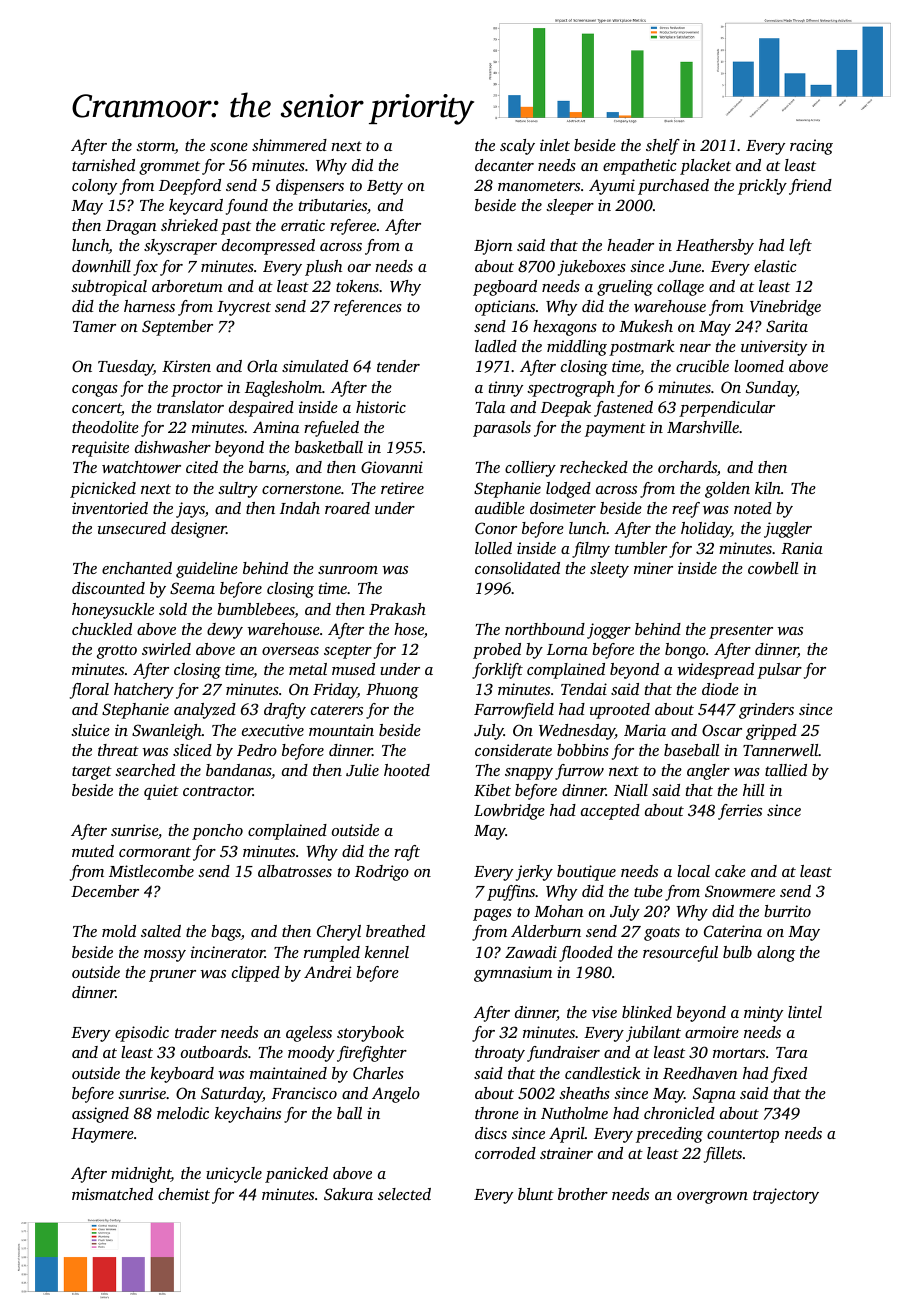 This image has width=908, height=1316. What do you see at coordinates (787, 326) in the image?
I see `Sarita` at bounding box center [787, 326].
